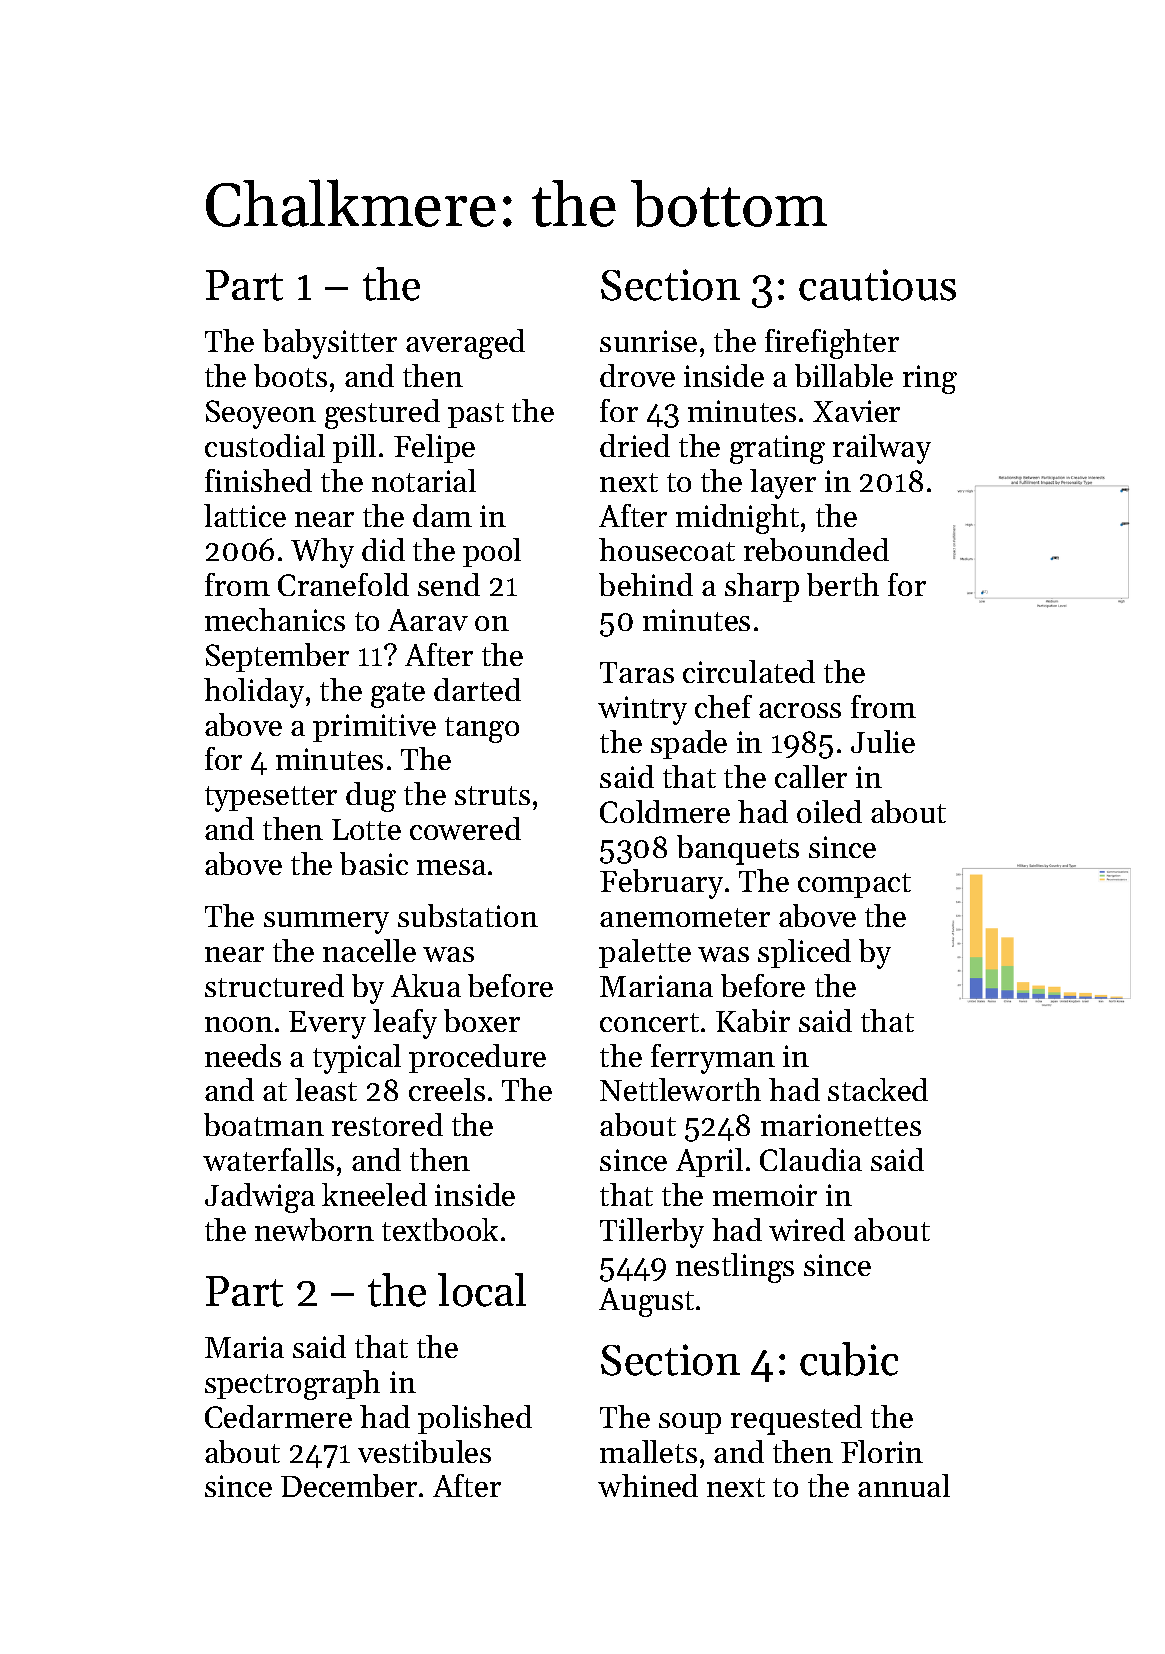  I want to click on finished, so click(258, 480).
